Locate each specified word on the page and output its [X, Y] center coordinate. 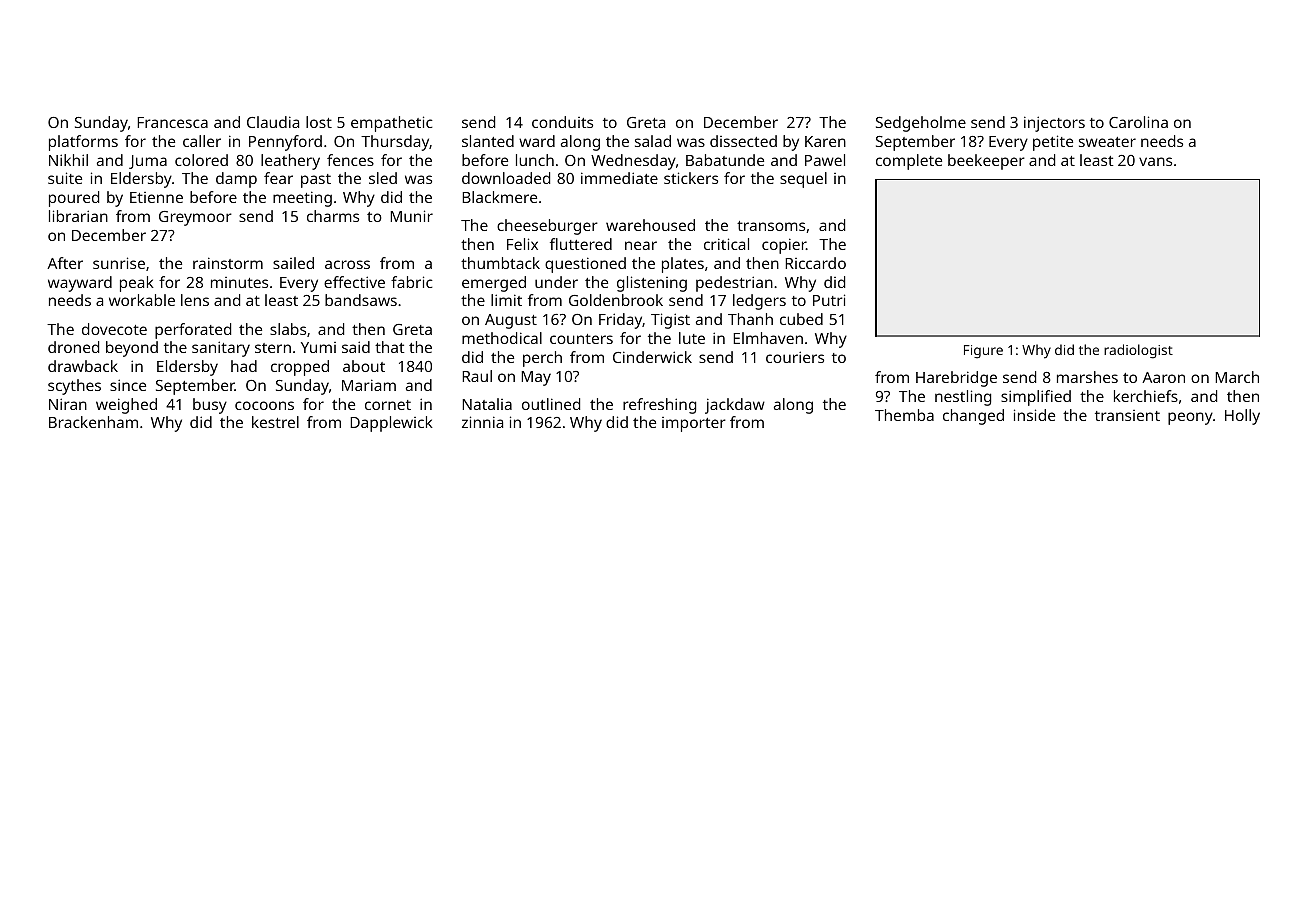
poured [74, 199]
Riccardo [815, 263]
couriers [795, 357]
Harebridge [956, 379]
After [65, 263]
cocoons [264, 405]
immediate [619, 178]
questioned [585, 265]
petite [1053, 143]
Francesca [172, 122]
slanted [488, 141]
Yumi [318, 347]
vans [1155, 161]
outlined [551, 404]
